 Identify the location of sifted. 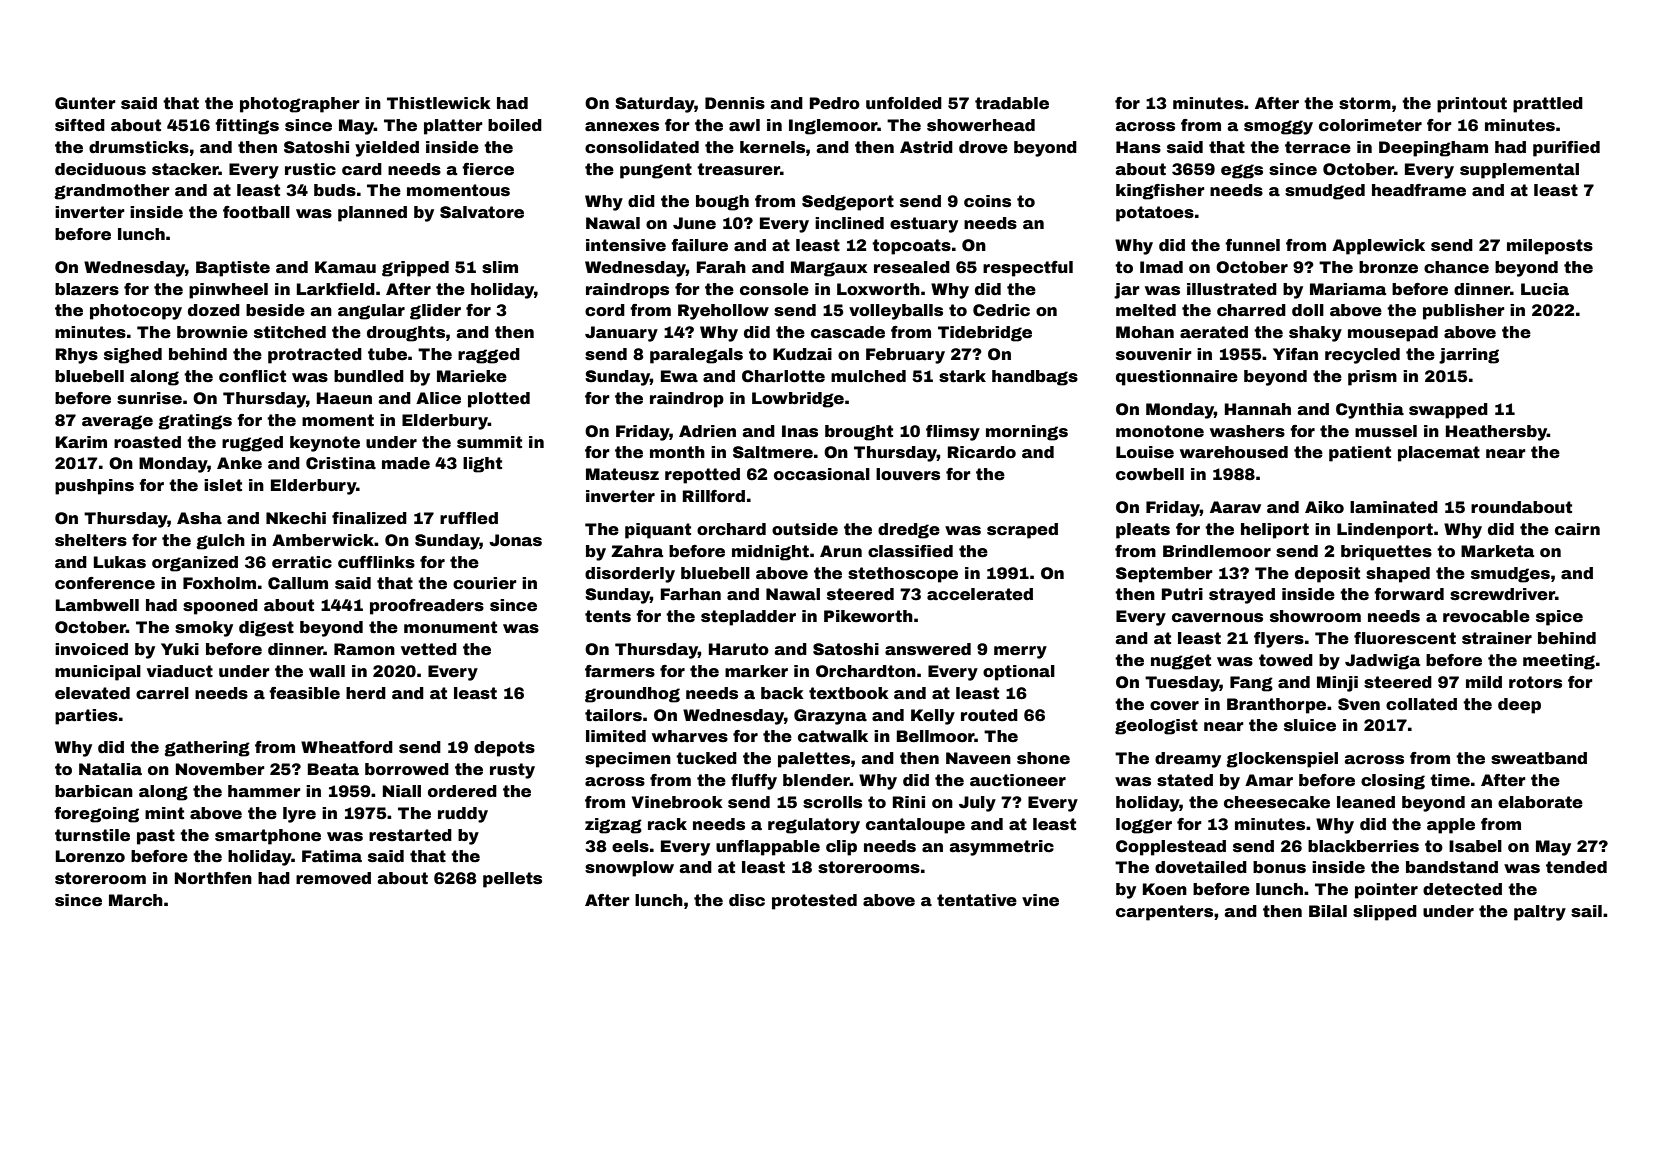
(80, 125).
